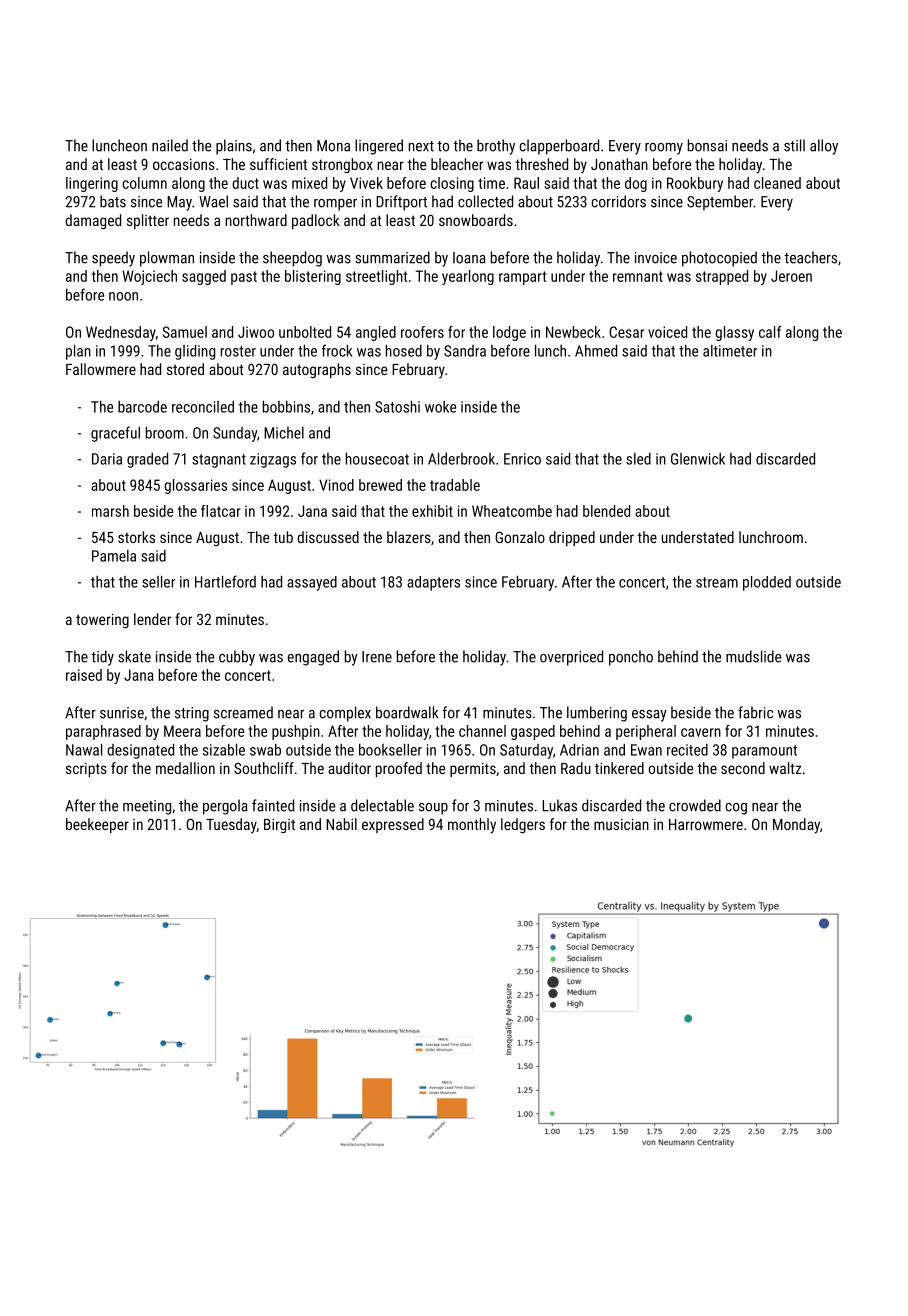  I want to click on raised, so click(84, 675).
